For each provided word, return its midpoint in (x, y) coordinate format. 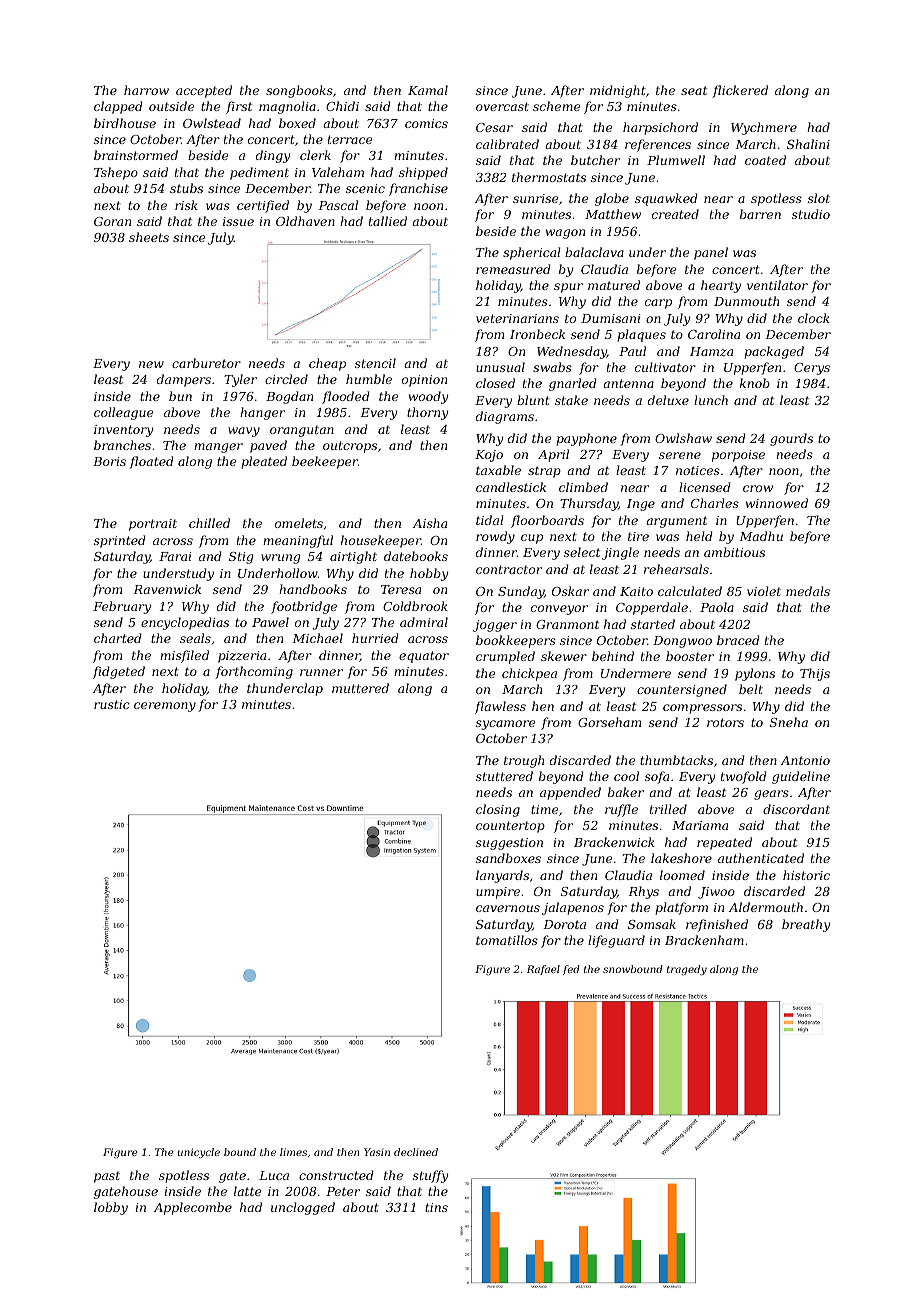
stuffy (430, 1176)
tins (436, 1207)
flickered (740, 91)
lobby (111, 1208)
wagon (565, 234)
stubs (186, 188)
